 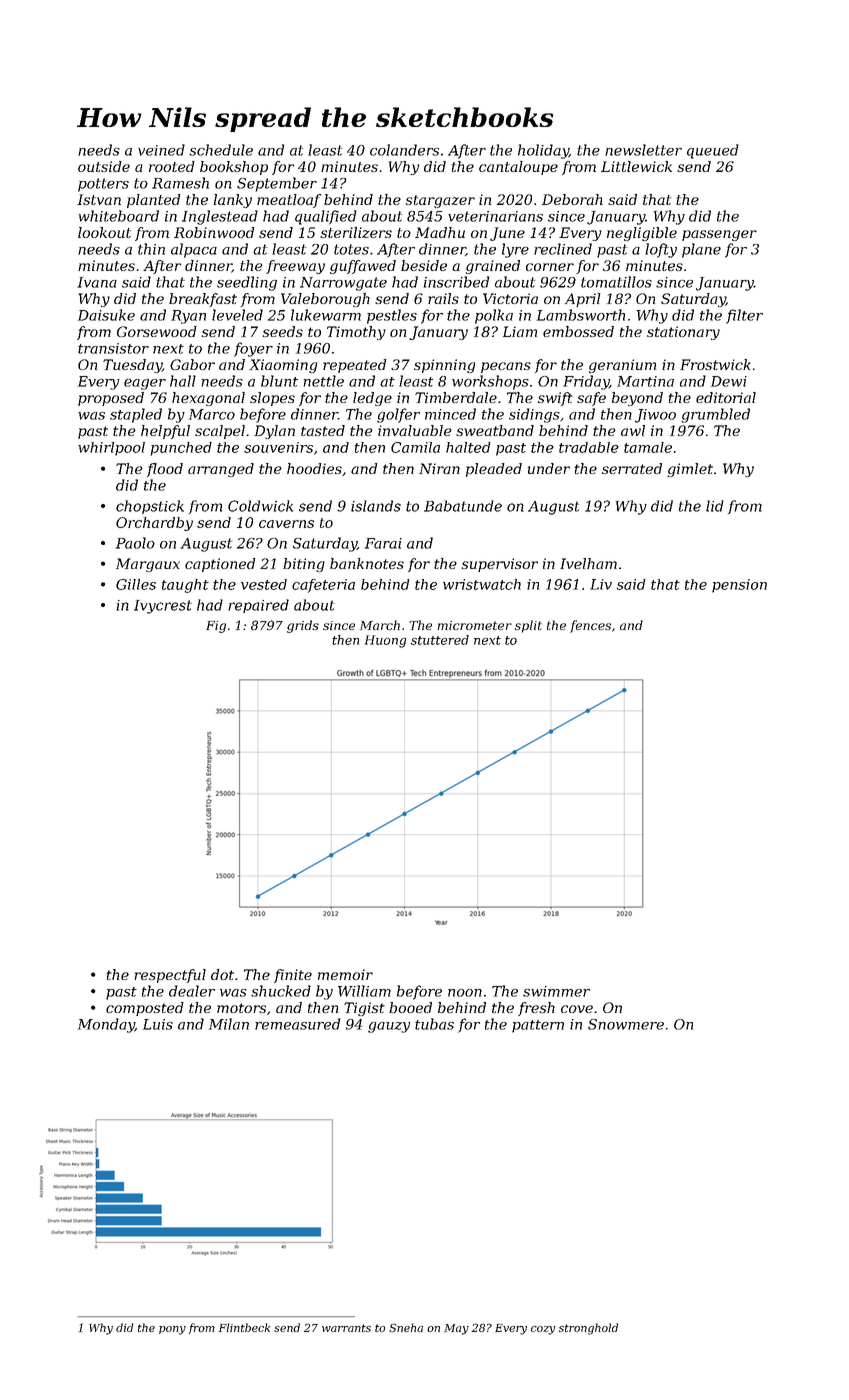 I want to click on colanders, so click(x=404, y=150).
